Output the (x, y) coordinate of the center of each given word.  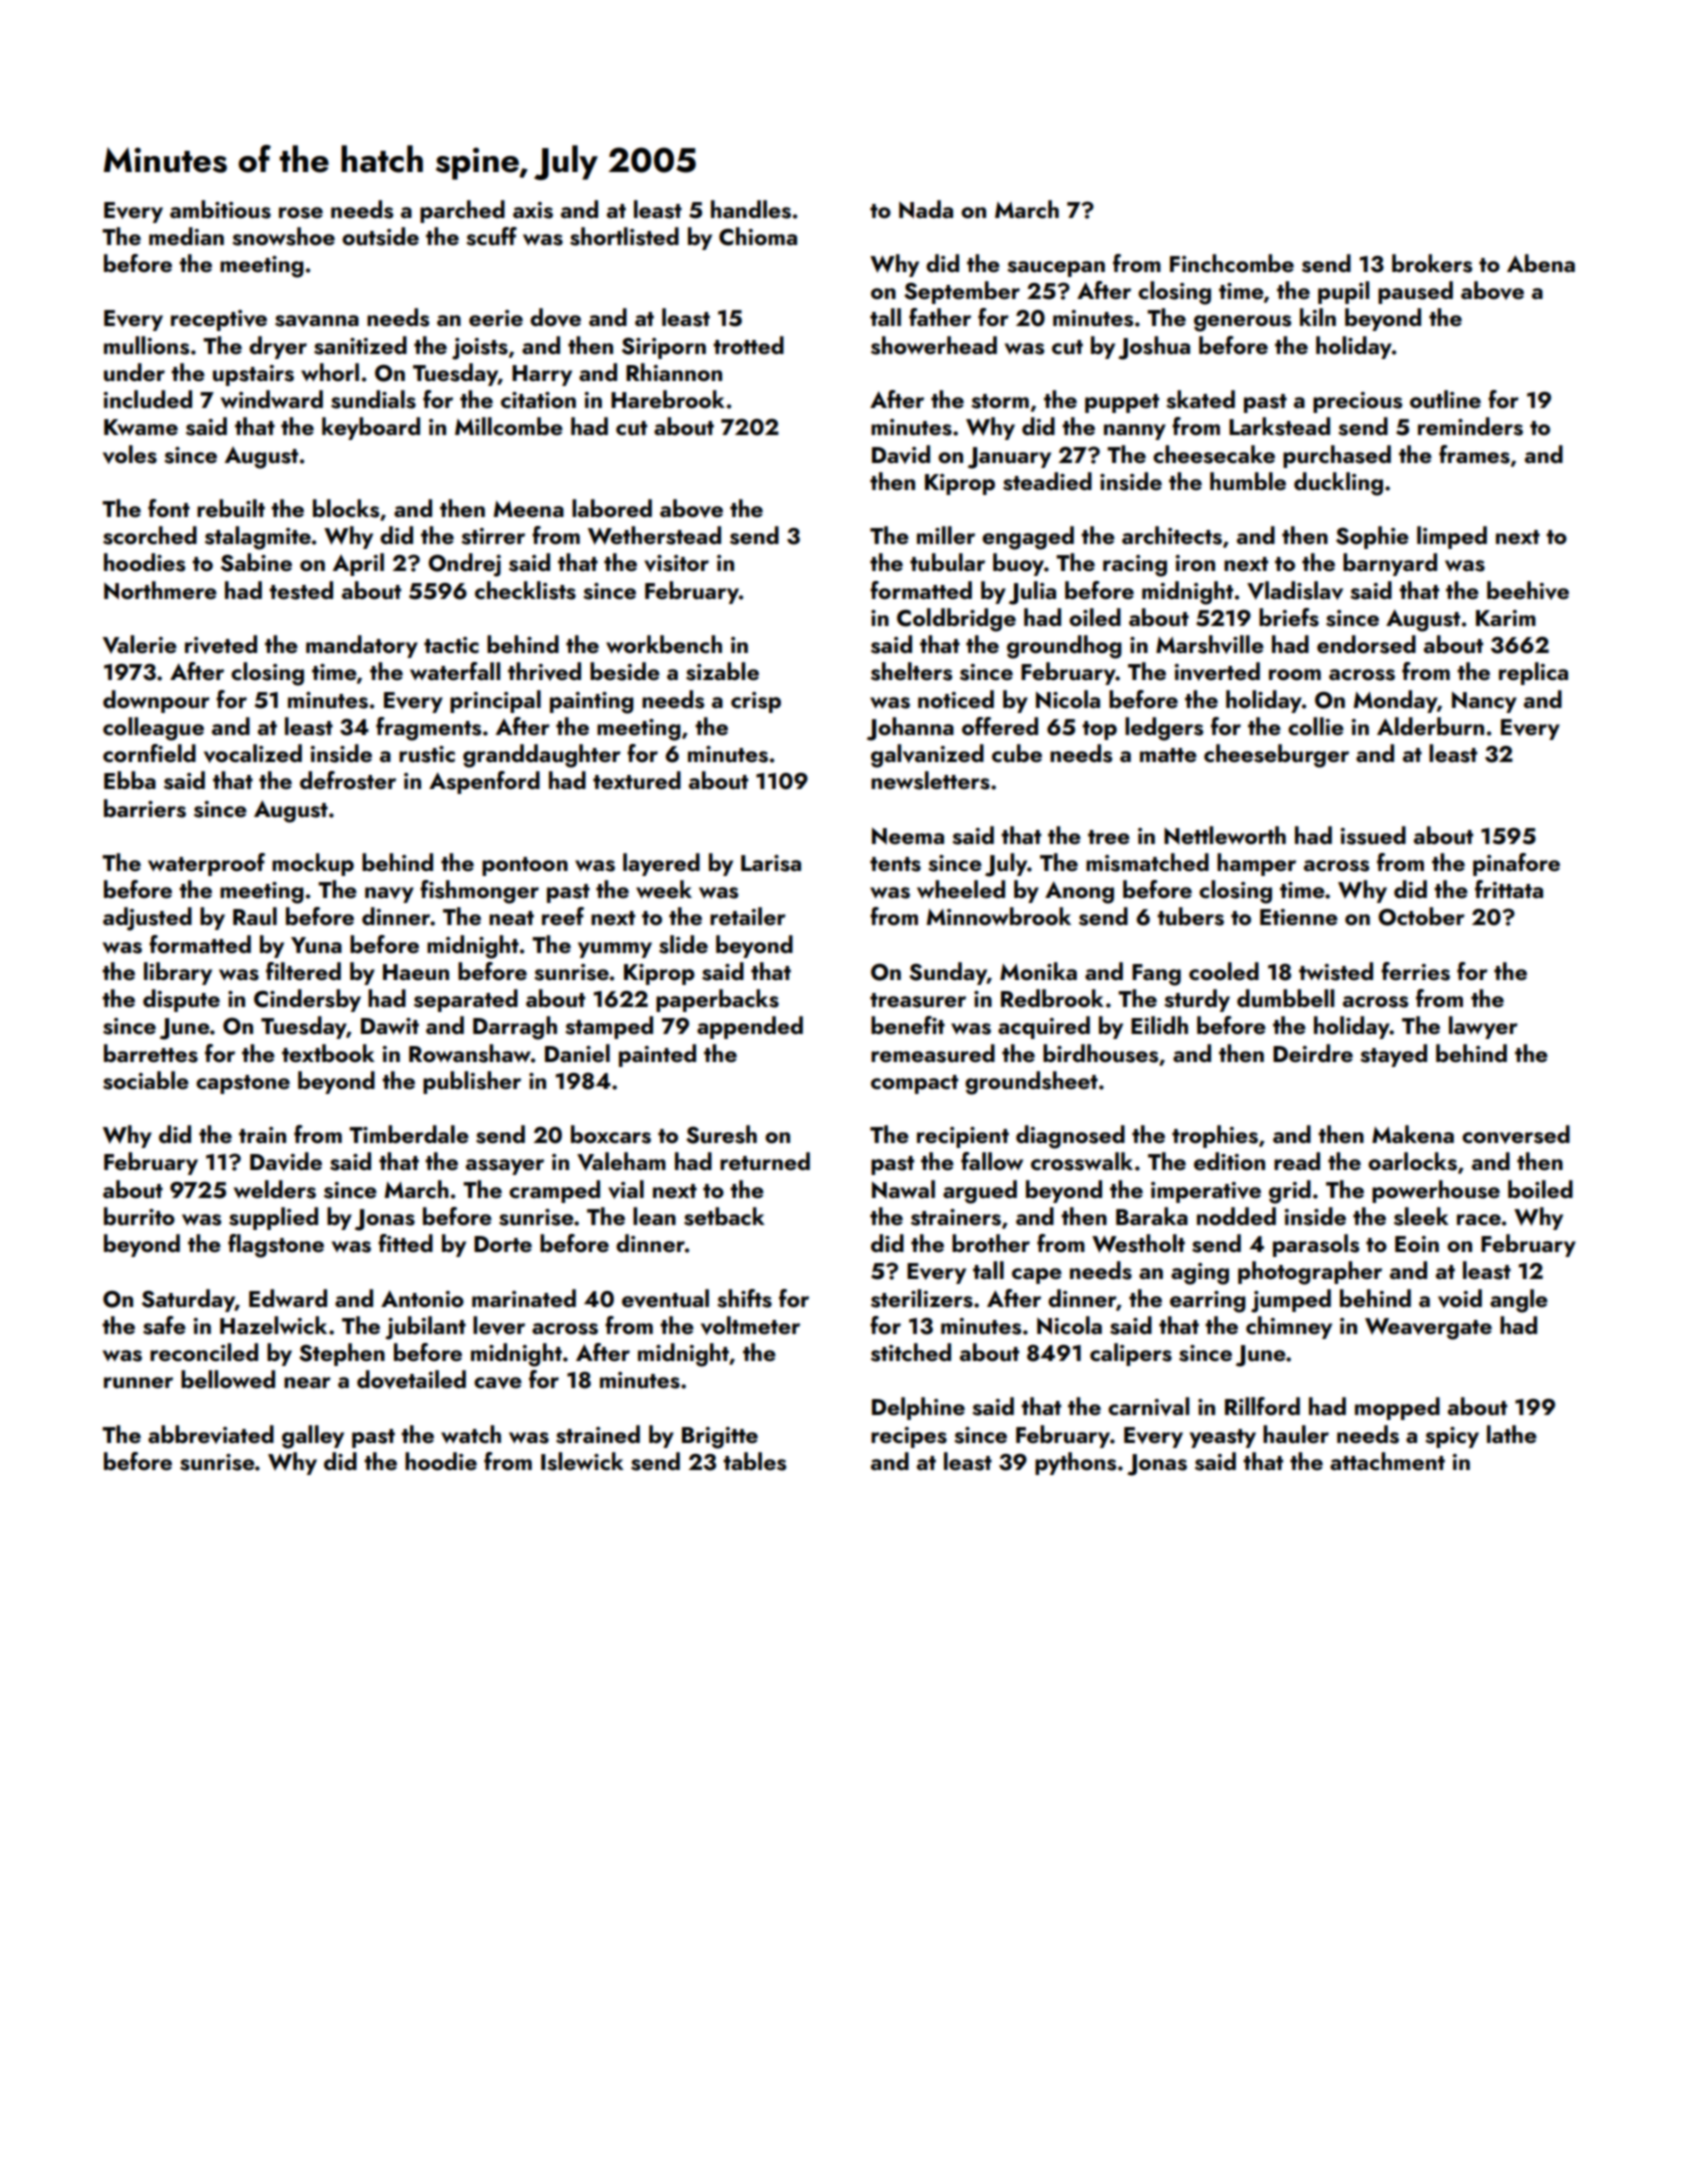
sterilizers (922, 1298)
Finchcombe (1232, 263)
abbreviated (211, 1434)
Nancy (1484, 702)
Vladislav (1295, 590)
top (1099, 730)
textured (637, 780)
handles (751, 209)
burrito (139, 1216)
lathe (1512, 1434)
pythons (1075, 1463)
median (186, 236)
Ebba (130, 780)
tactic (451, 645)
